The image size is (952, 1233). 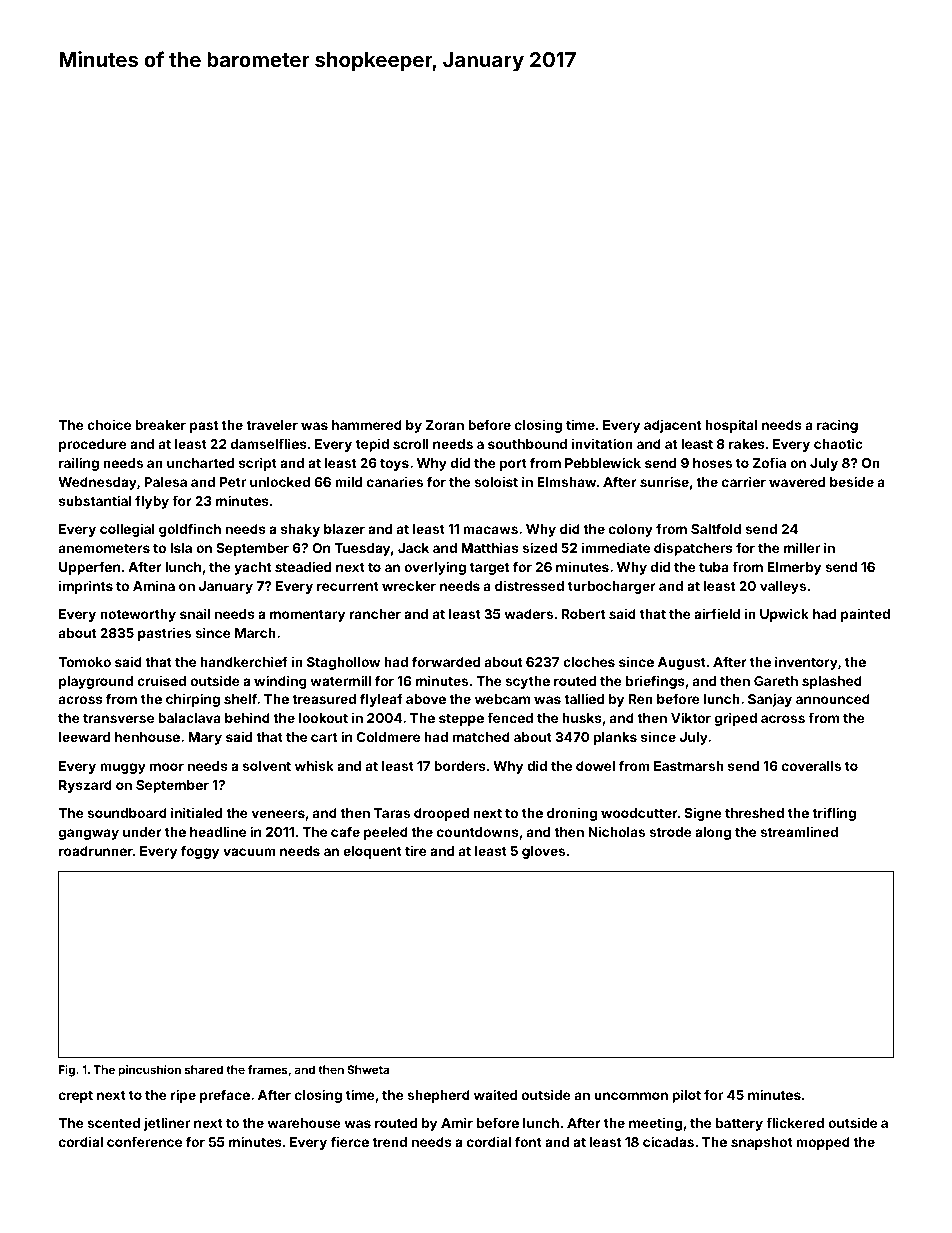 What do you see at coordinates (713, 833) in the screenshot?
I see `along` at bounding box center [713, 833].
